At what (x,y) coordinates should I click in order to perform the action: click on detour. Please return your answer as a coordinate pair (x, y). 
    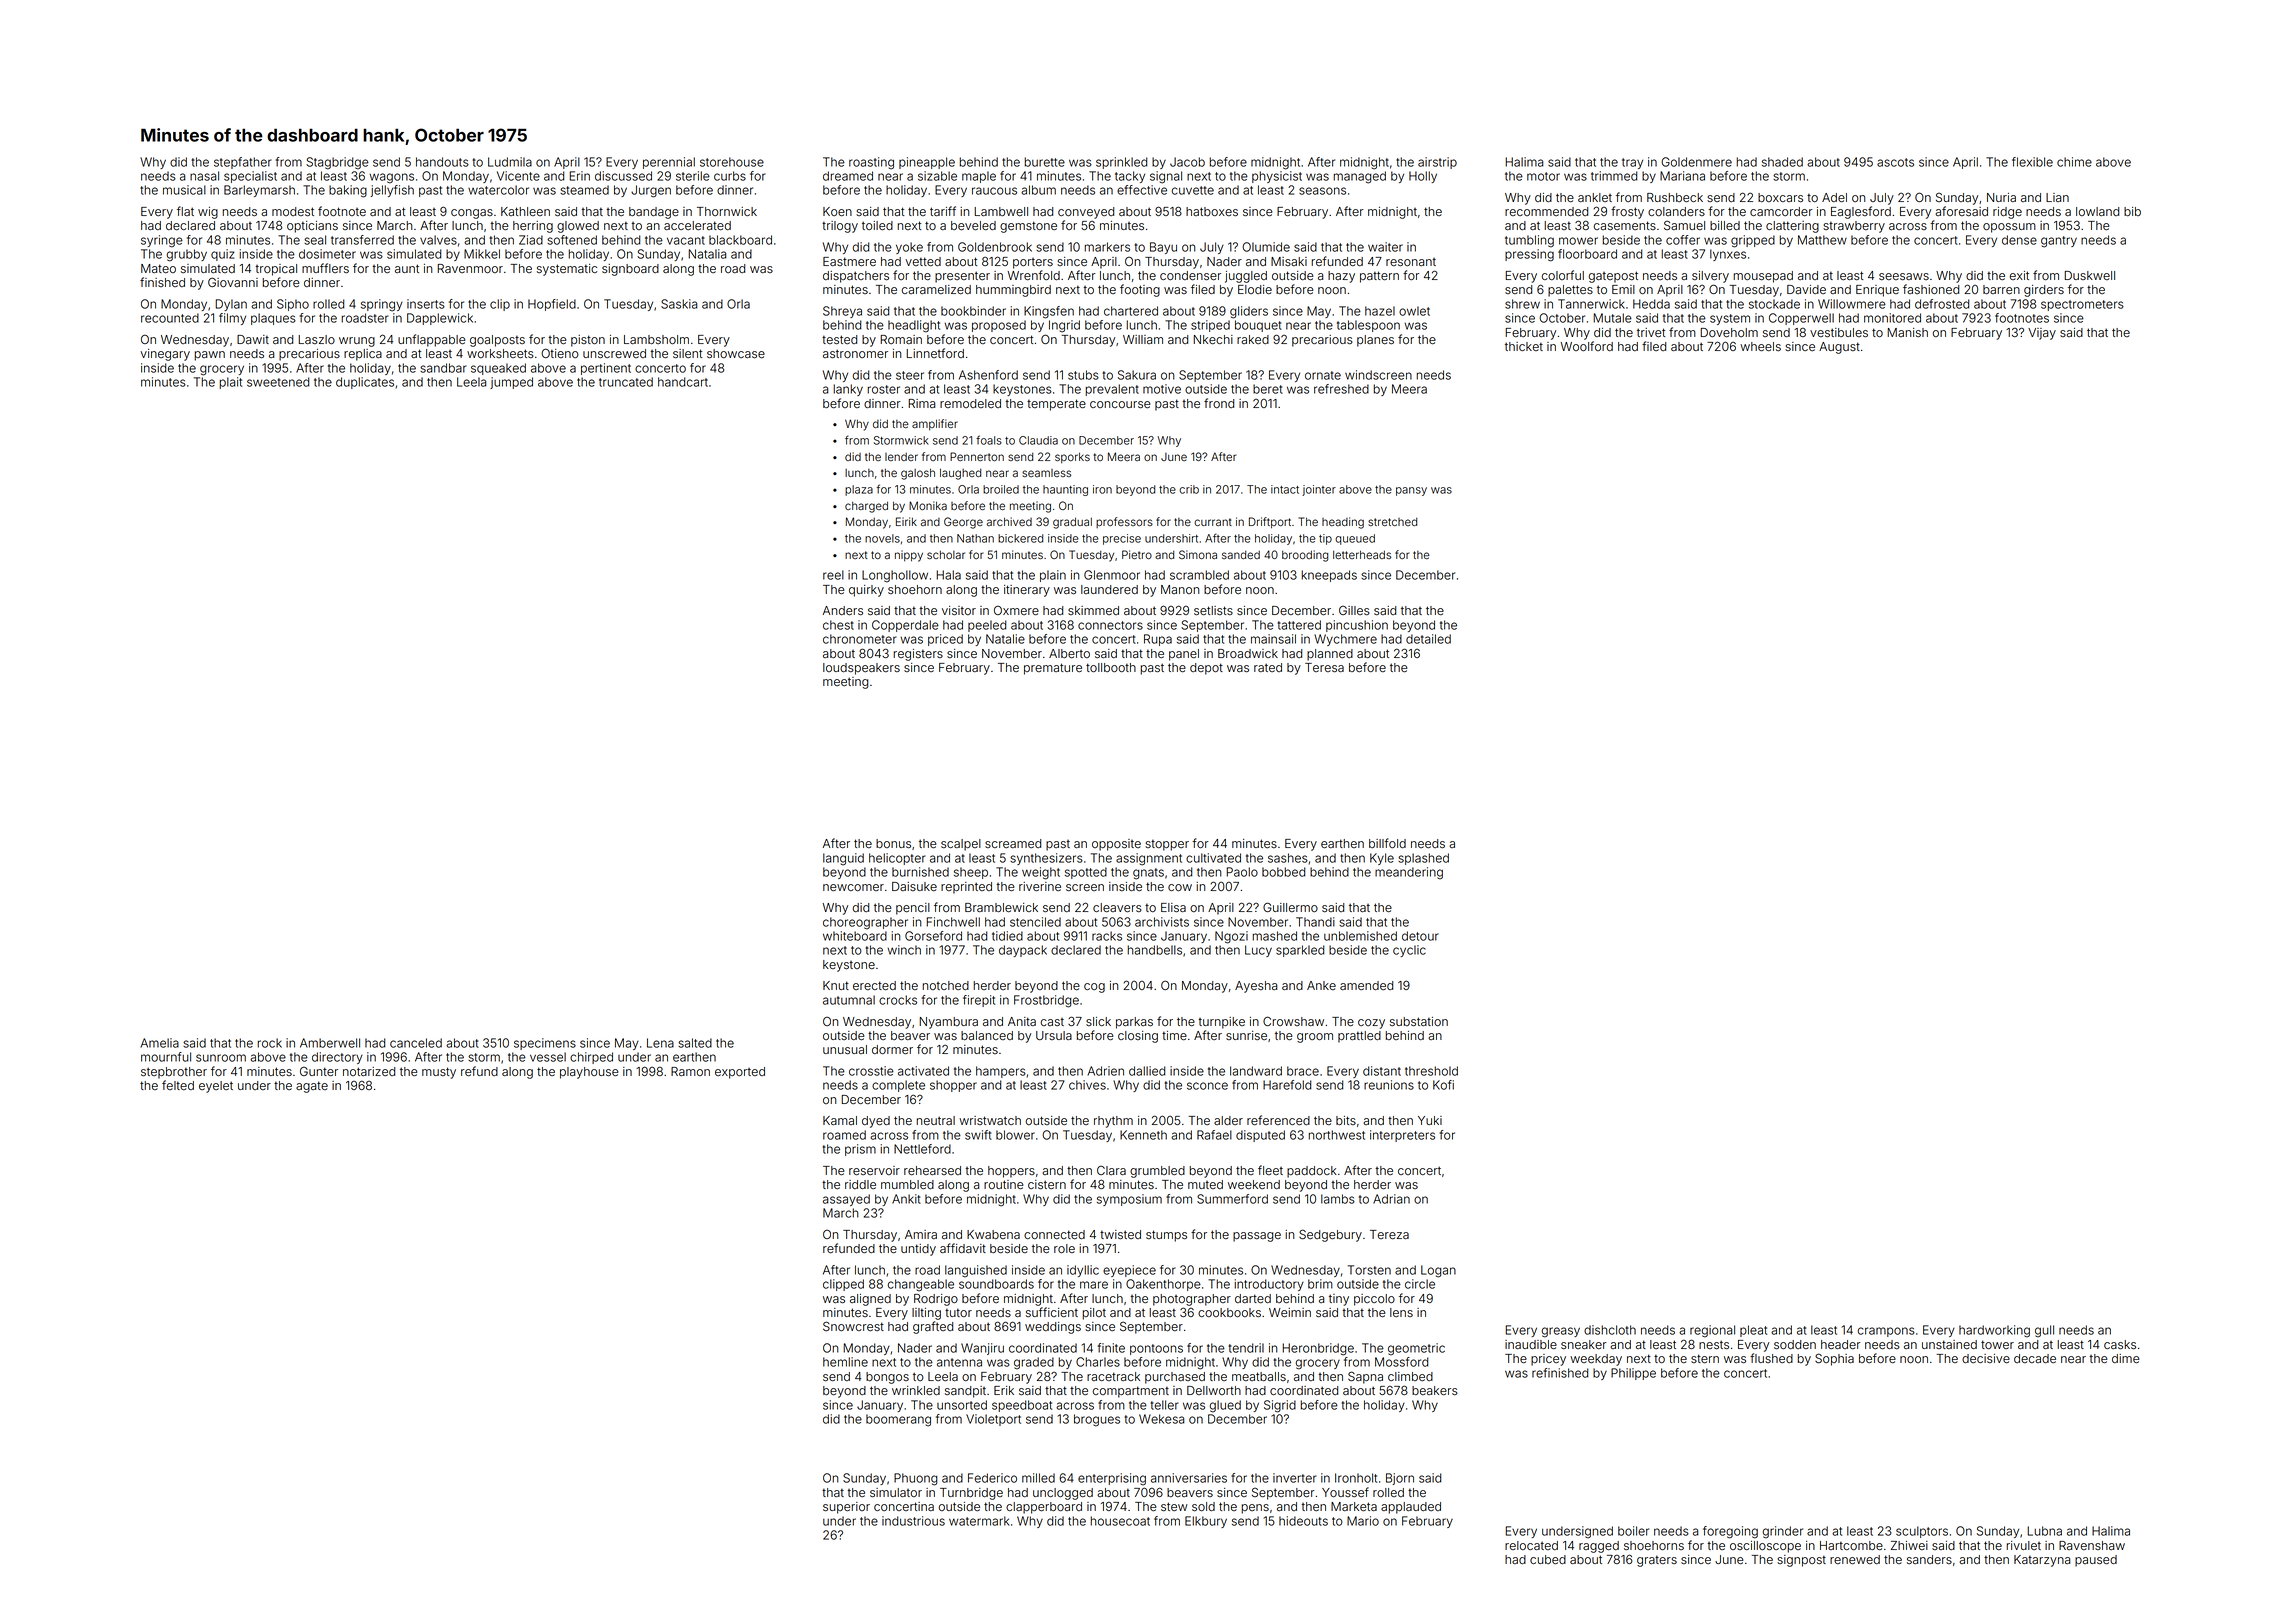
    Looking at the image, I should click on (1420, 936).
